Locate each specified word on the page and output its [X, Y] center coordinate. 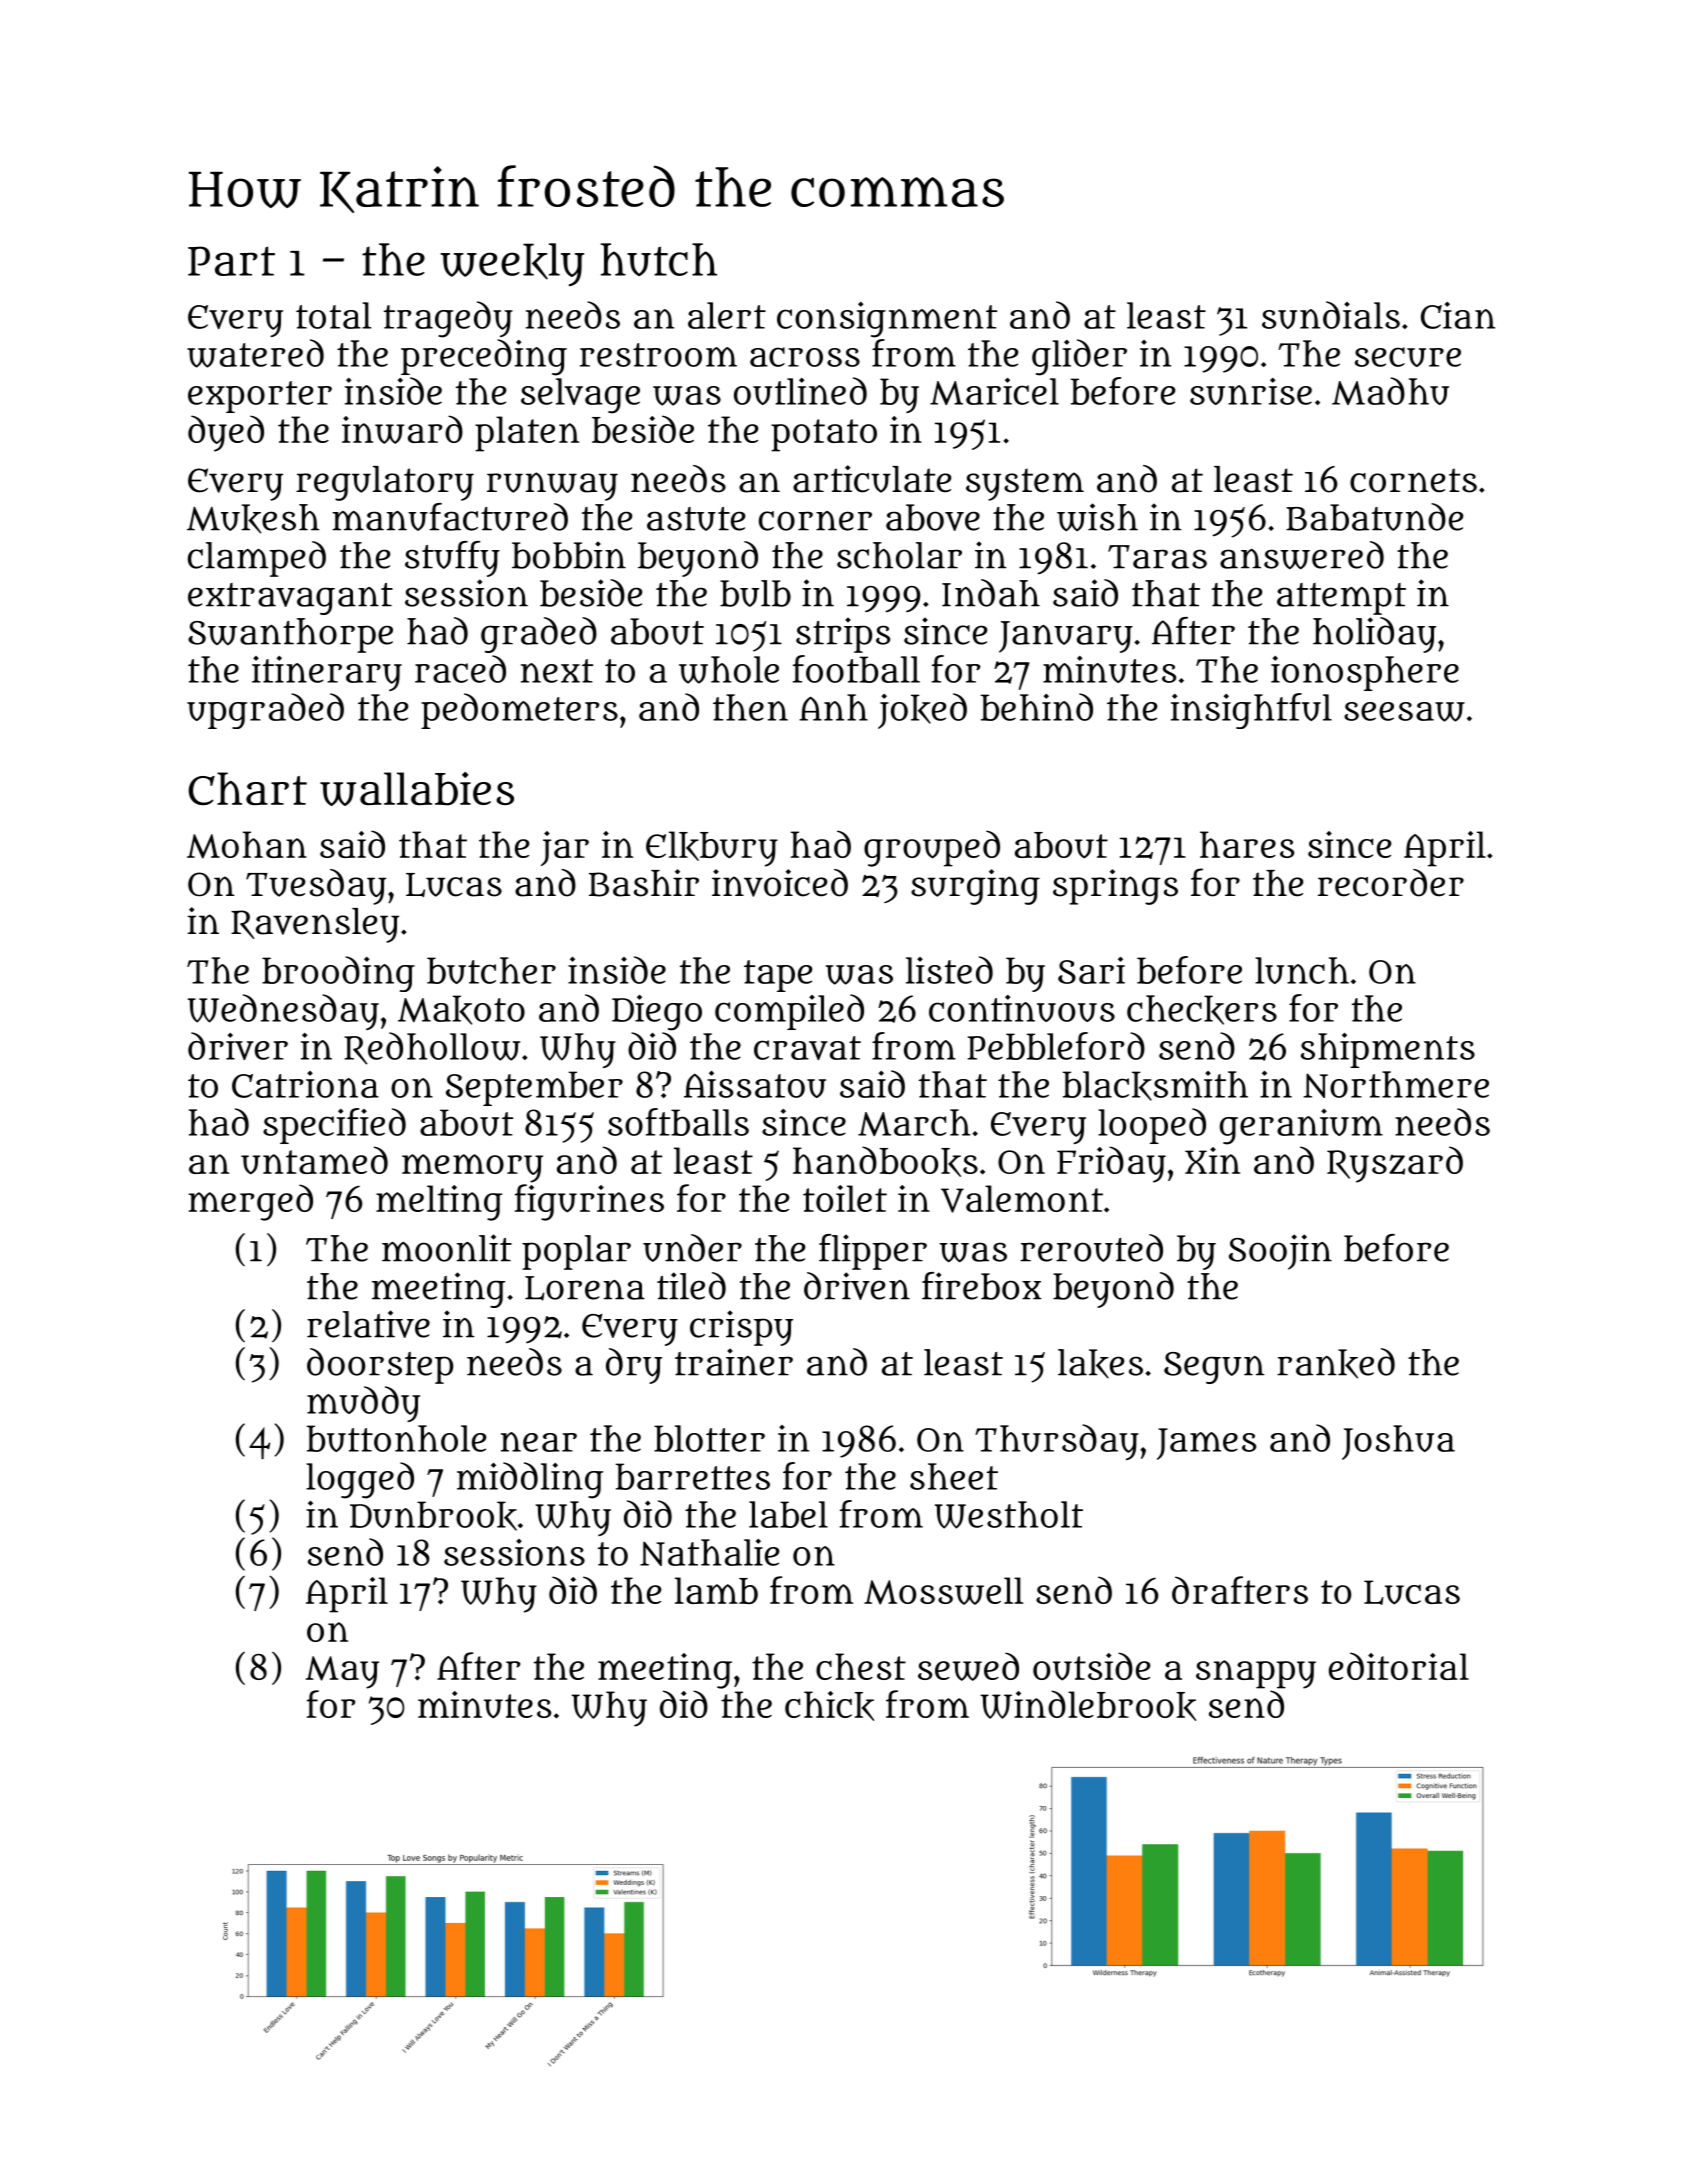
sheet [954, 1476]
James [1206, 1444]
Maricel [994, 391]
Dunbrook [433, 1516]
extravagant [290, 599]
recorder [1391, 883]
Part [231, 261]
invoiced [780, 883]
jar [565, 848]
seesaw [1404, 712]
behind [1037, 707]
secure [1408, 357]
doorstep [380, 1366]
